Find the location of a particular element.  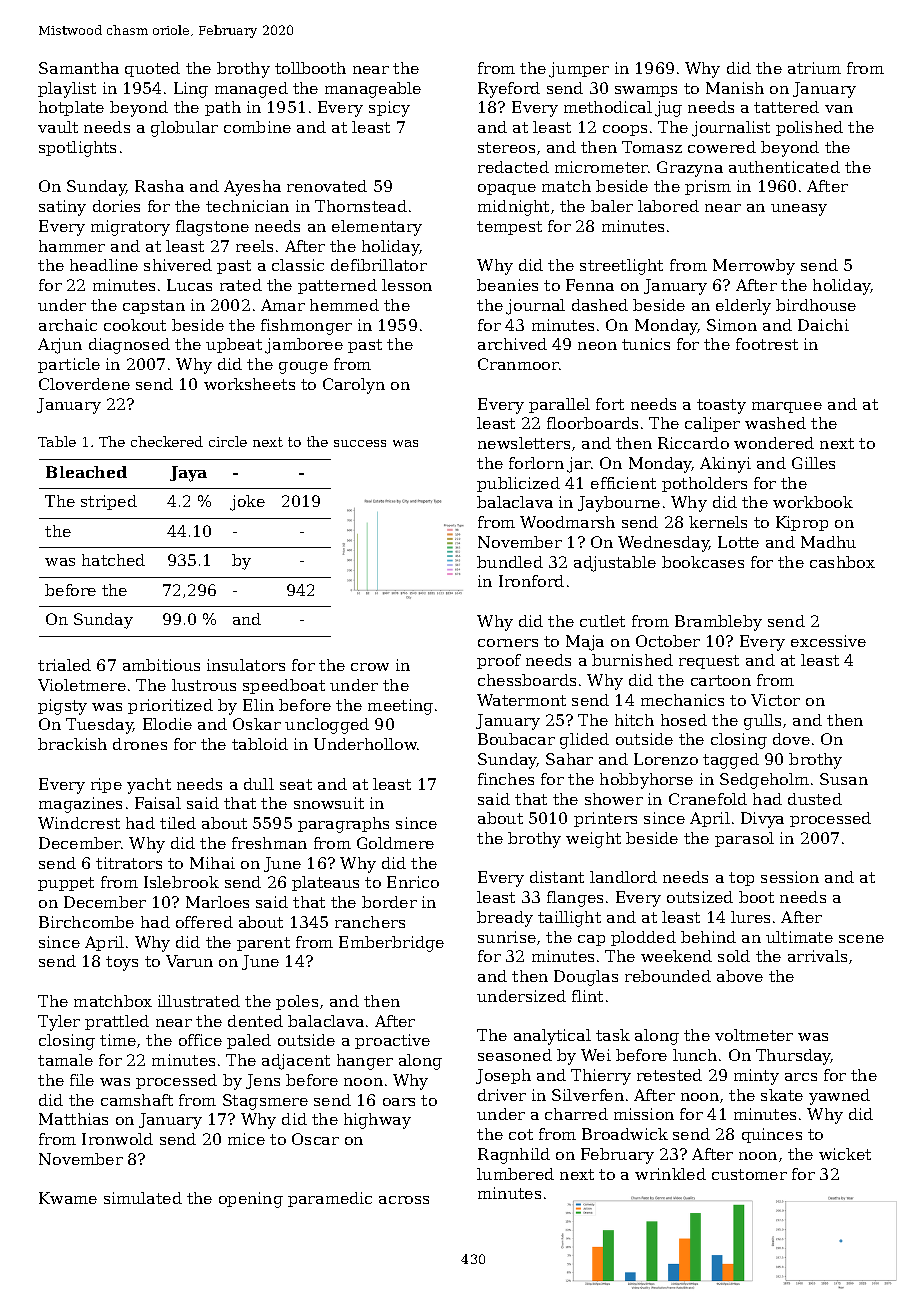

opening is located at coordinates (251, 1200).
